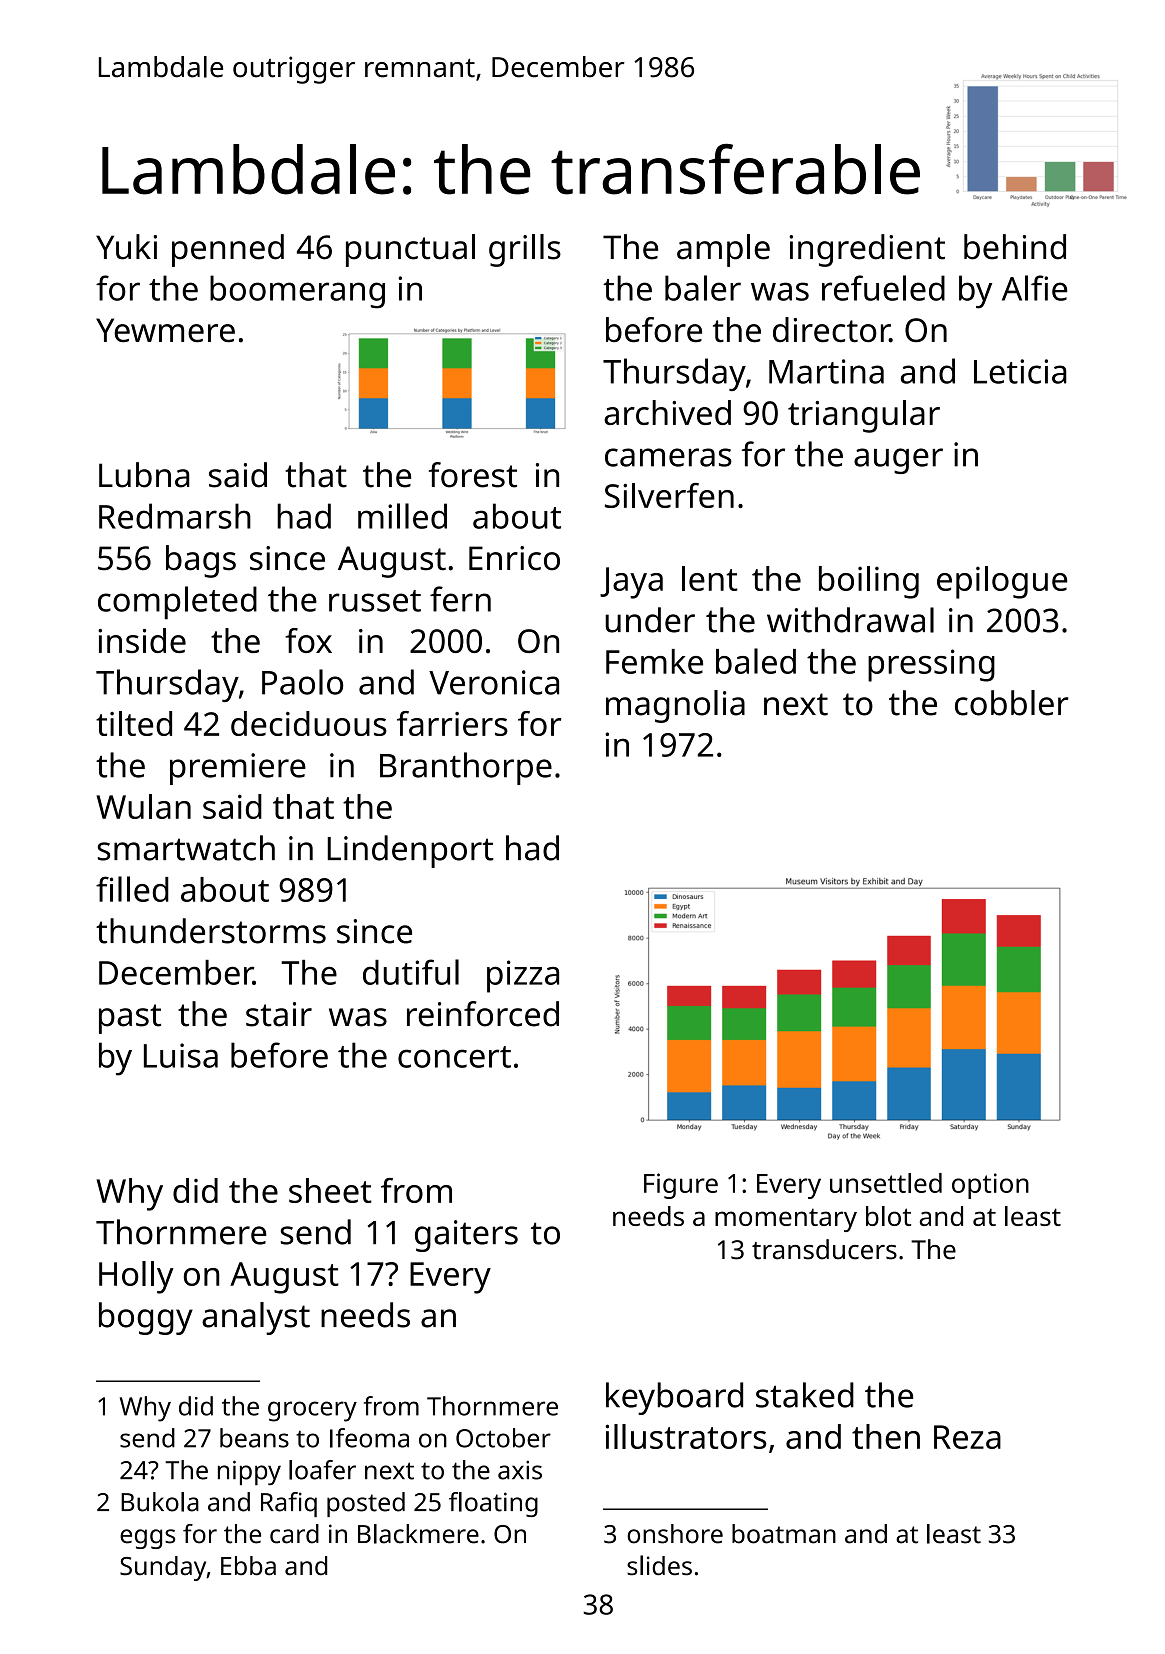  Describe the element at coordinates (1020, 371) in the screenshot. I see `Leticia` at that location.
